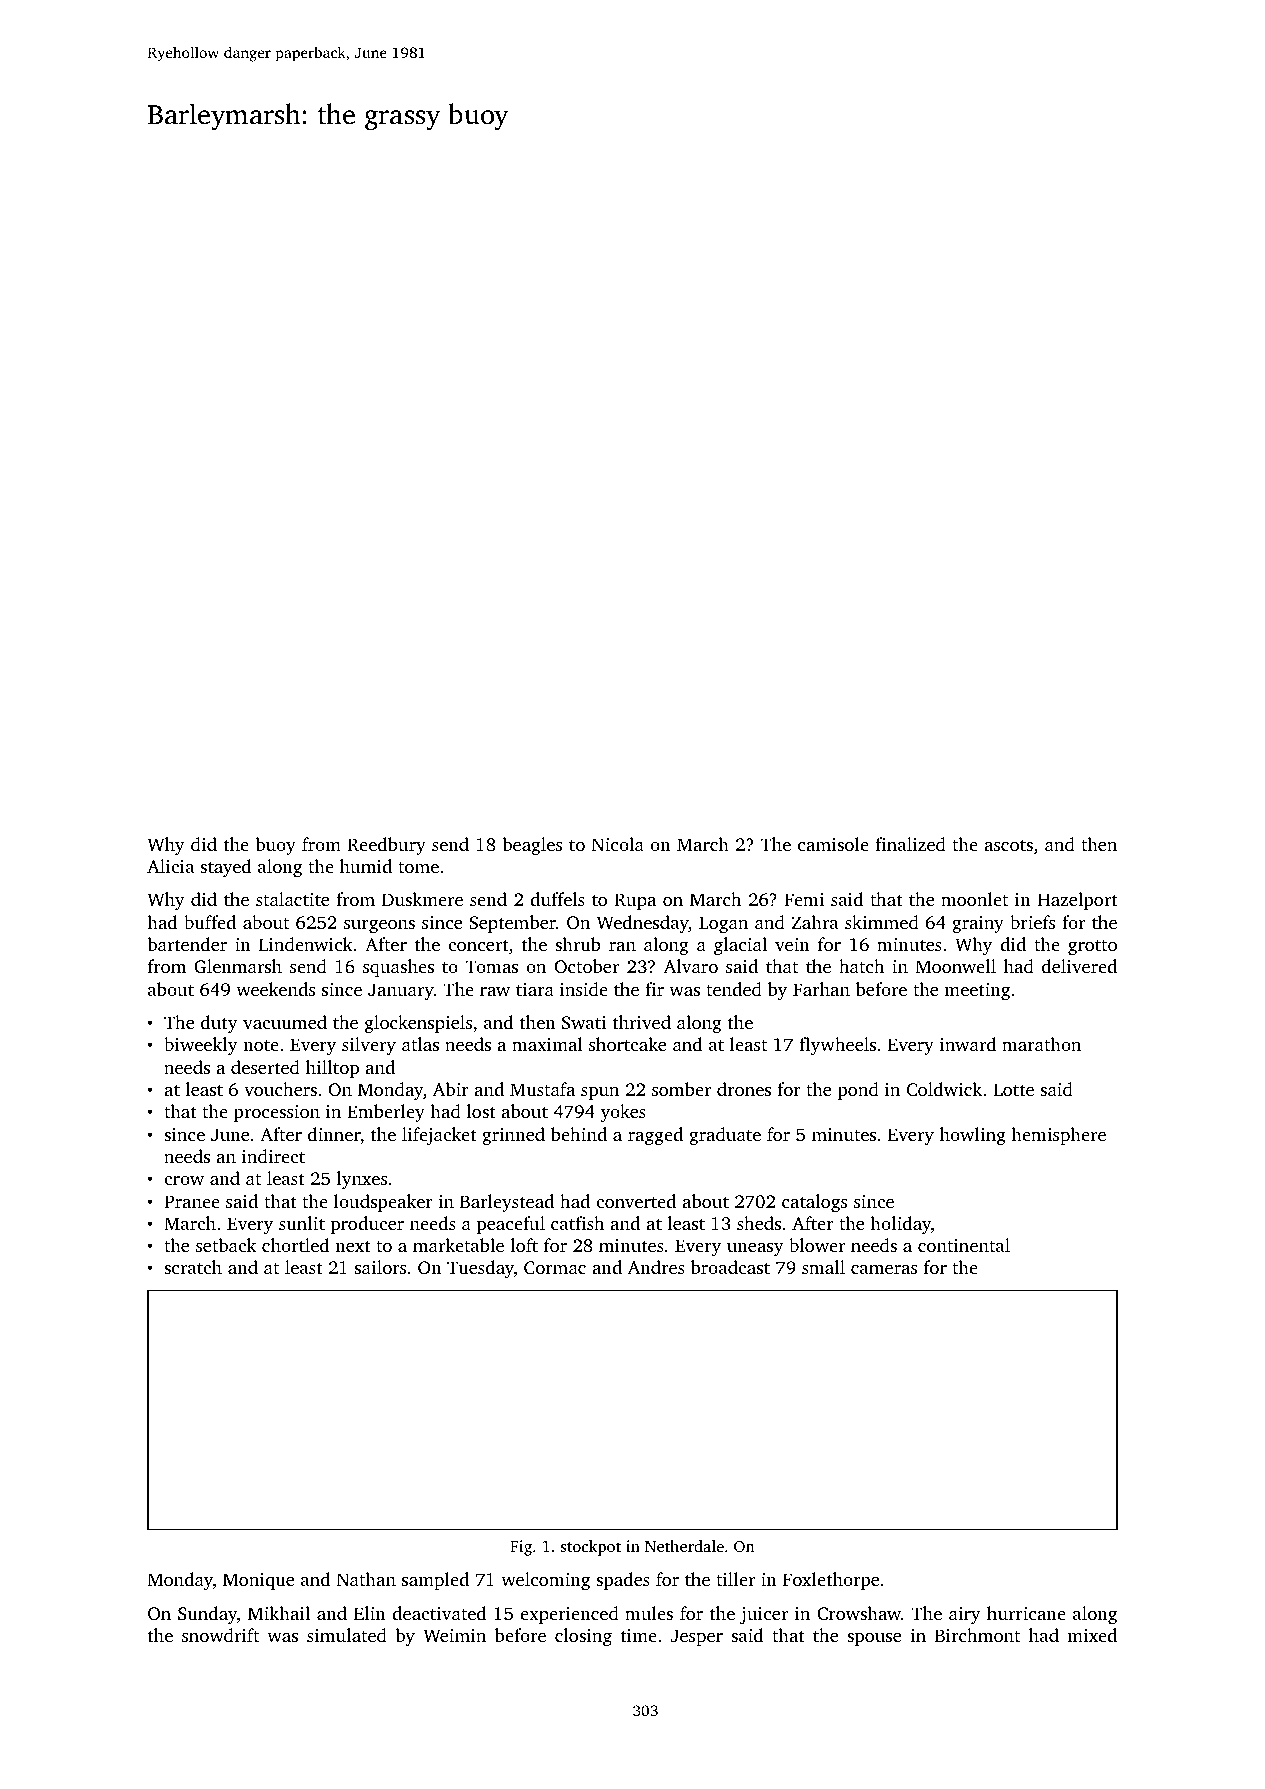 The height and width of the image is (1789, 1265). What do you see at coordinates (1092, 1635) in the image?
I see `mixed` at bounding box center [1092, 1635].
